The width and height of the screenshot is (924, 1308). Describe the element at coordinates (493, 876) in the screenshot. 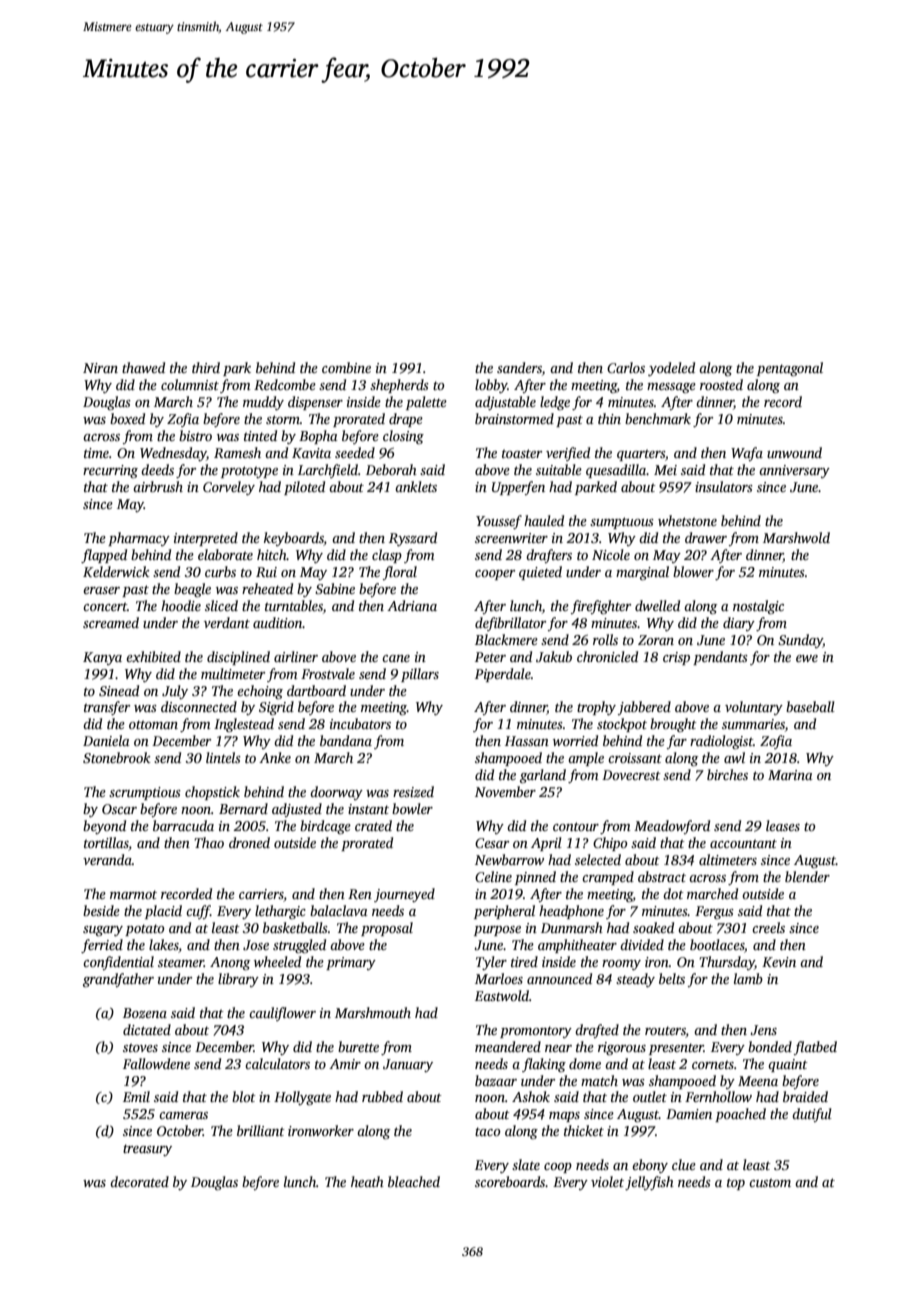

I see `Celine` at that location.
